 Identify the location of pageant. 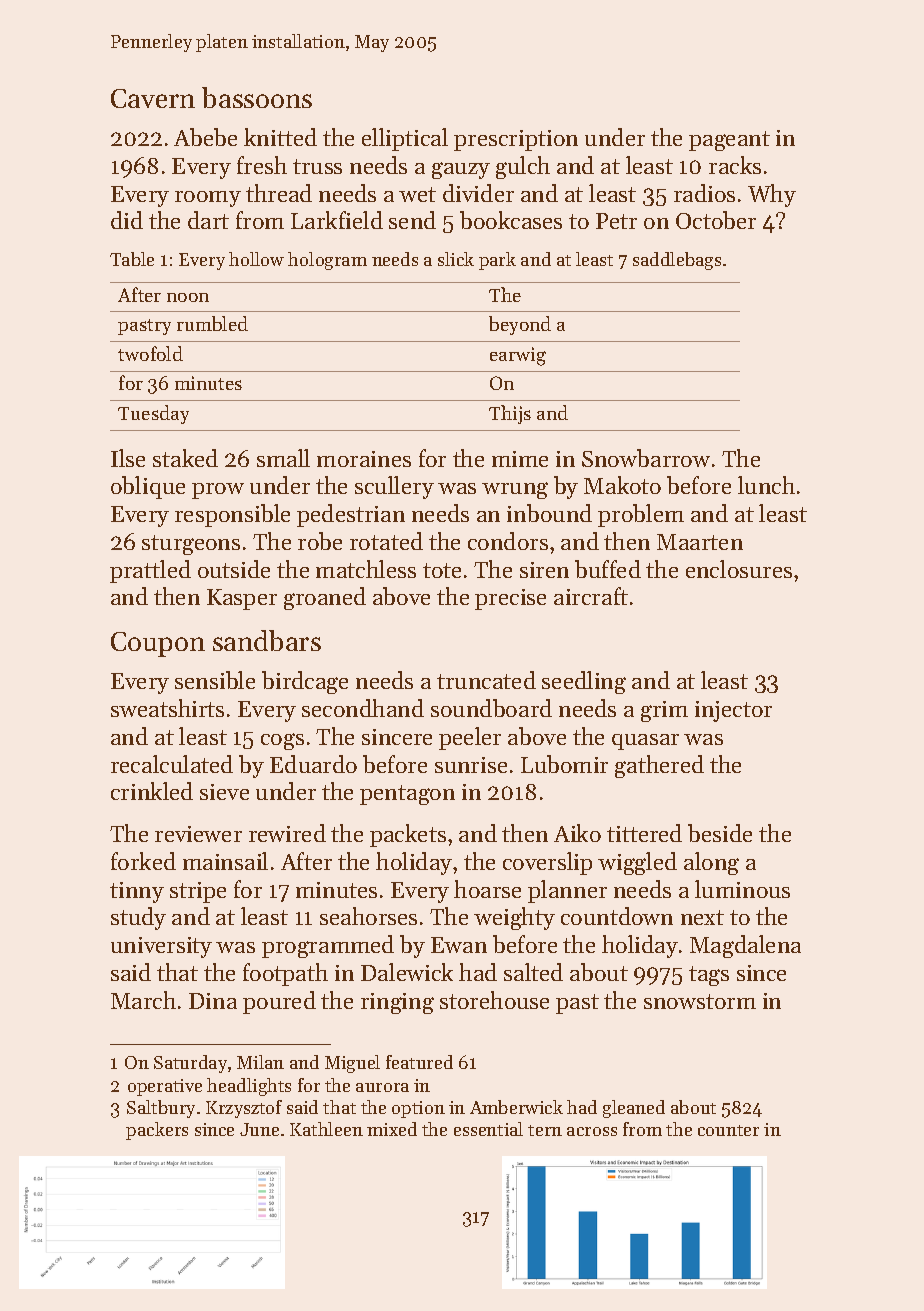
(729, 141).
